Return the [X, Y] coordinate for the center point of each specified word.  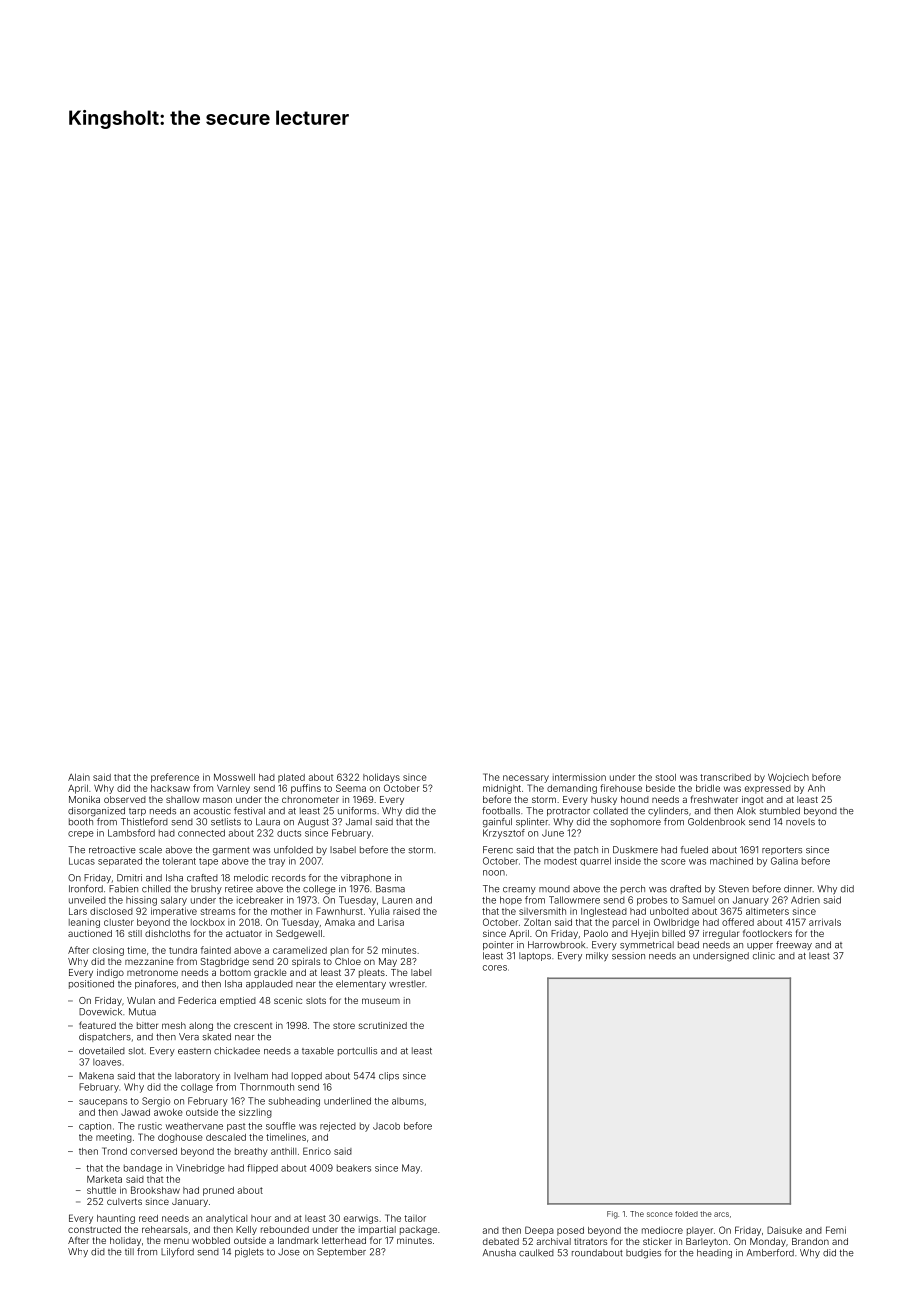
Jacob [386, 1126]
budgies [643, 1254]
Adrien [805, 900]
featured [97, 1025]
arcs [721, 1214]
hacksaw [170, 788]
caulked [536, 1253]
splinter [532, 822]
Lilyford [177, 1252]
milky [597, 956]
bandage [143, 1169]
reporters [782, 851]
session [628, 956]
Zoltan [537, 922]
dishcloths [167, 933]
